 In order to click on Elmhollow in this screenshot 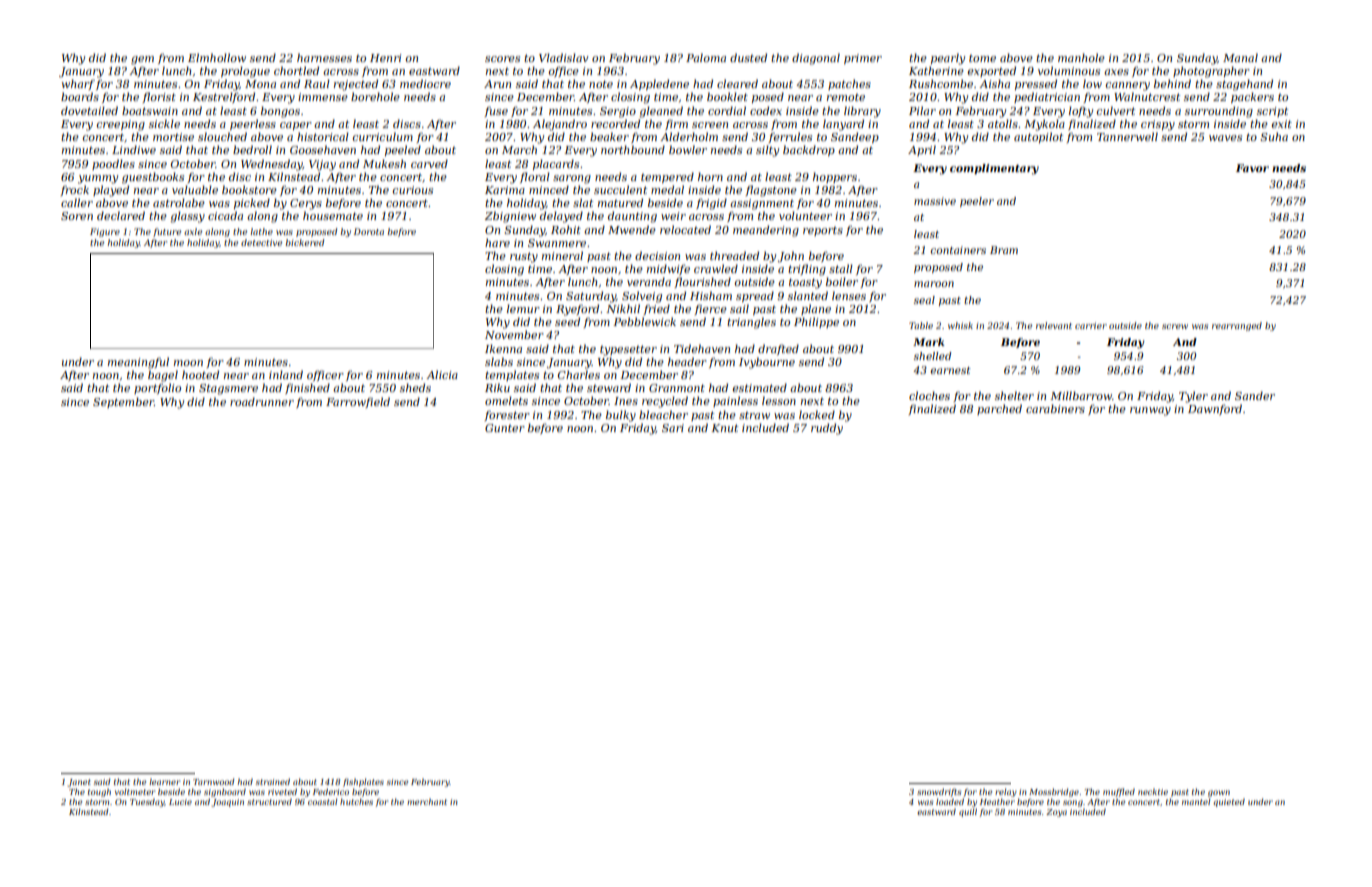, I will do `click(217, 57)`.
